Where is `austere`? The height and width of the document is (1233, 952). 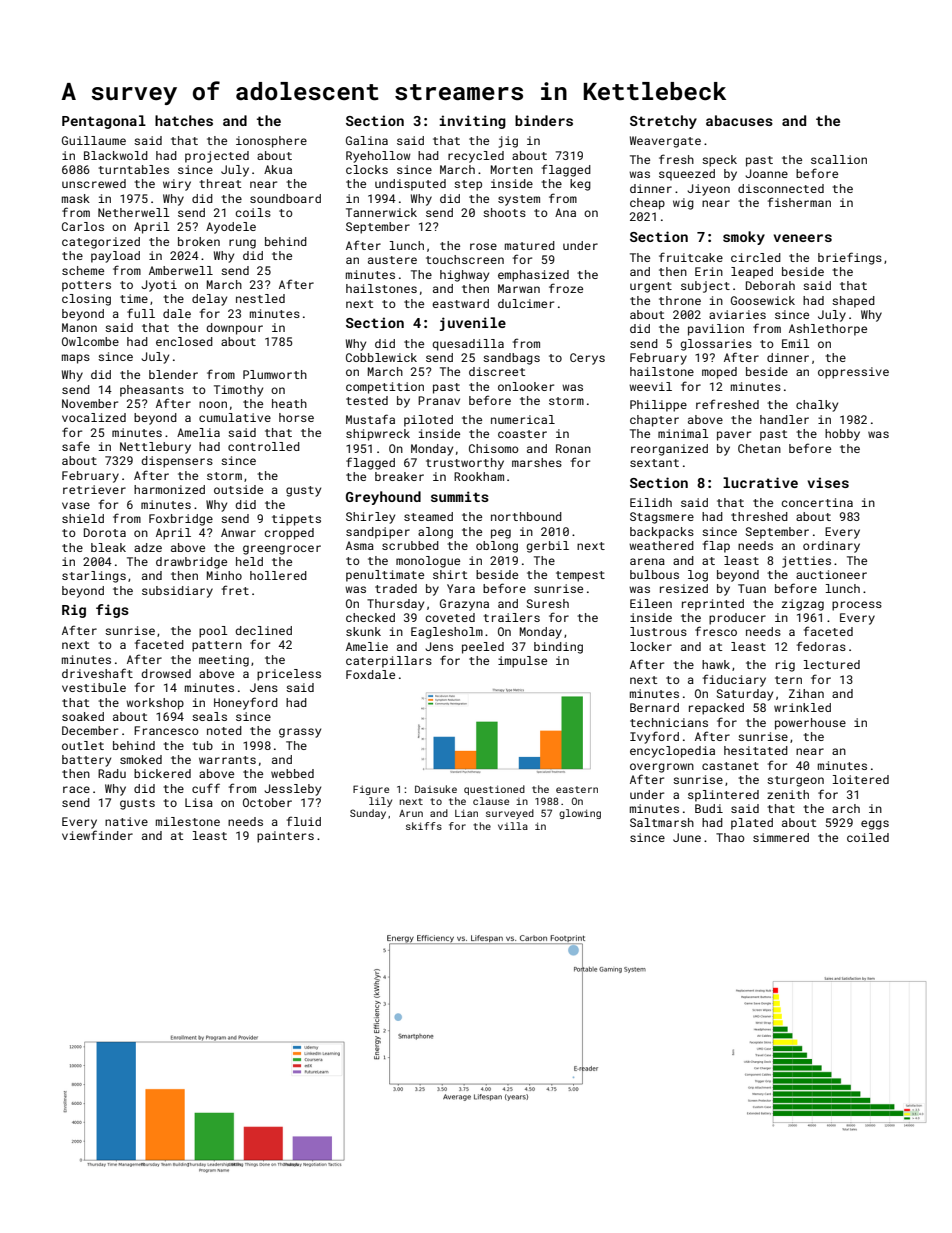 austere is located at coordinates (392, 260).
